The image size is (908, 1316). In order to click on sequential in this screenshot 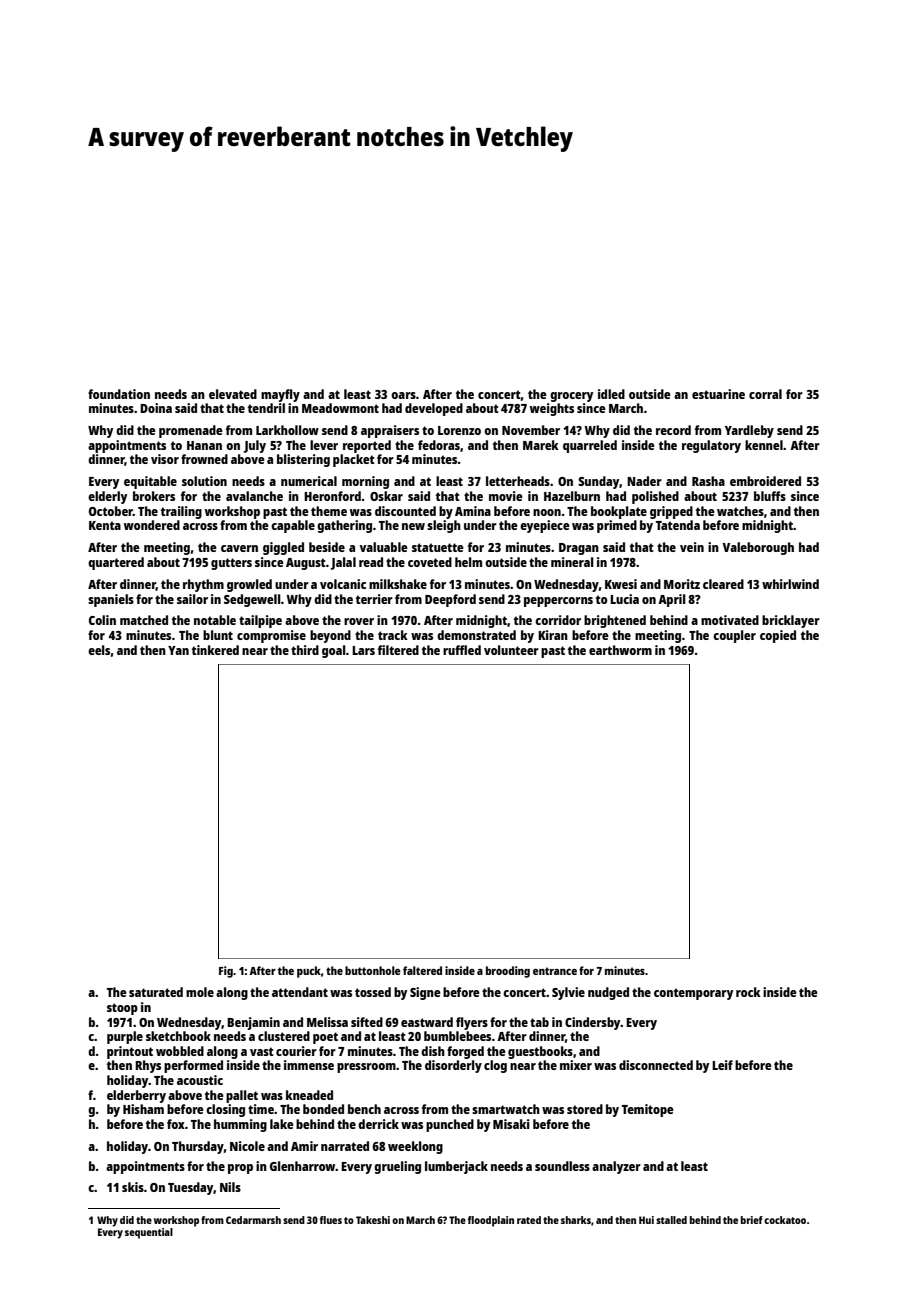, I will do `click(149, 1233)`.
